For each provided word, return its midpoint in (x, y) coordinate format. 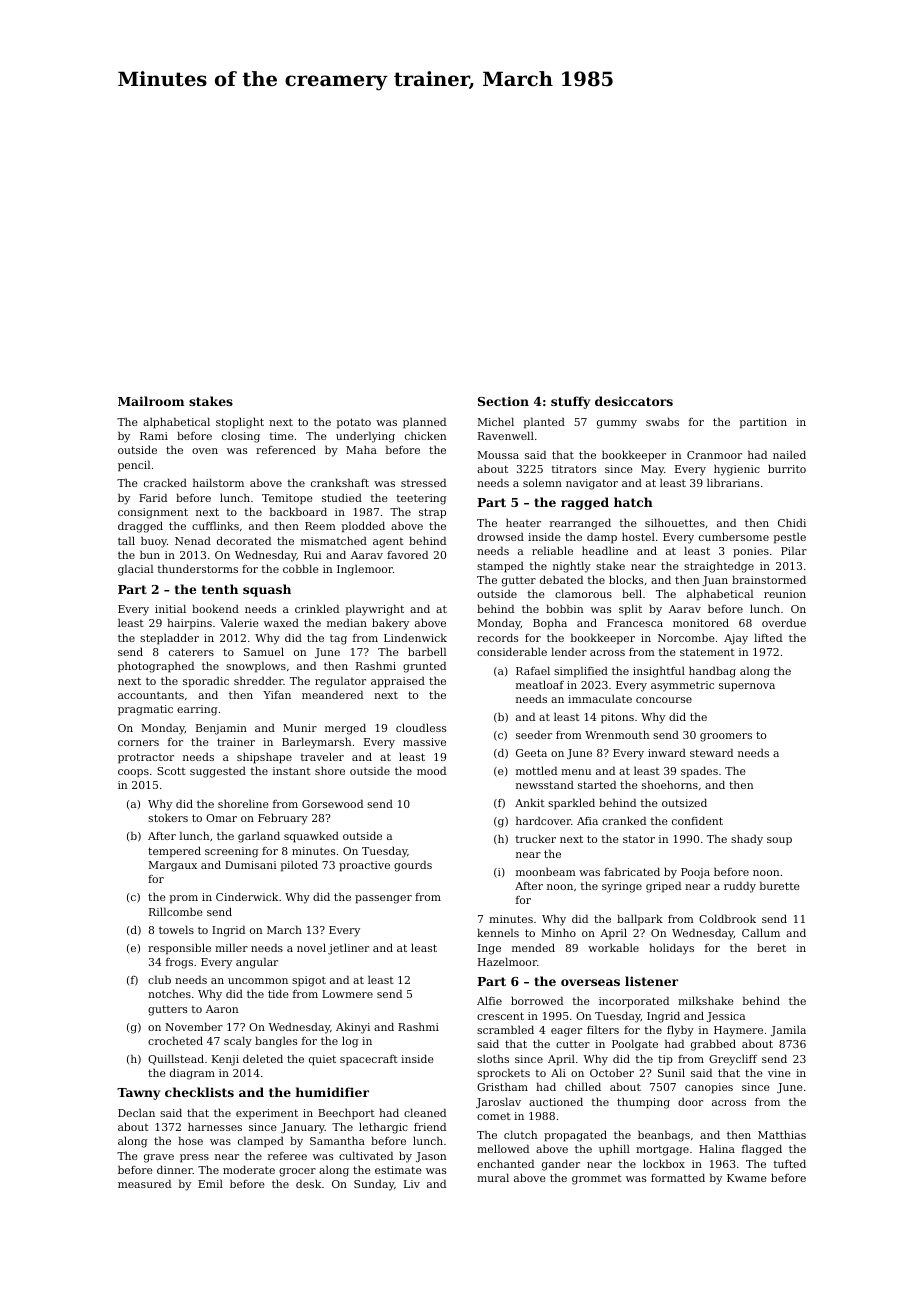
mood (431, 770)
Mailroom (151, 401)
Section (503, 401)
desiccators (634, 401)
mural (493, 1177)
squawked (311, 837)
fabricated (632, 871)
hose (190, 1140)
